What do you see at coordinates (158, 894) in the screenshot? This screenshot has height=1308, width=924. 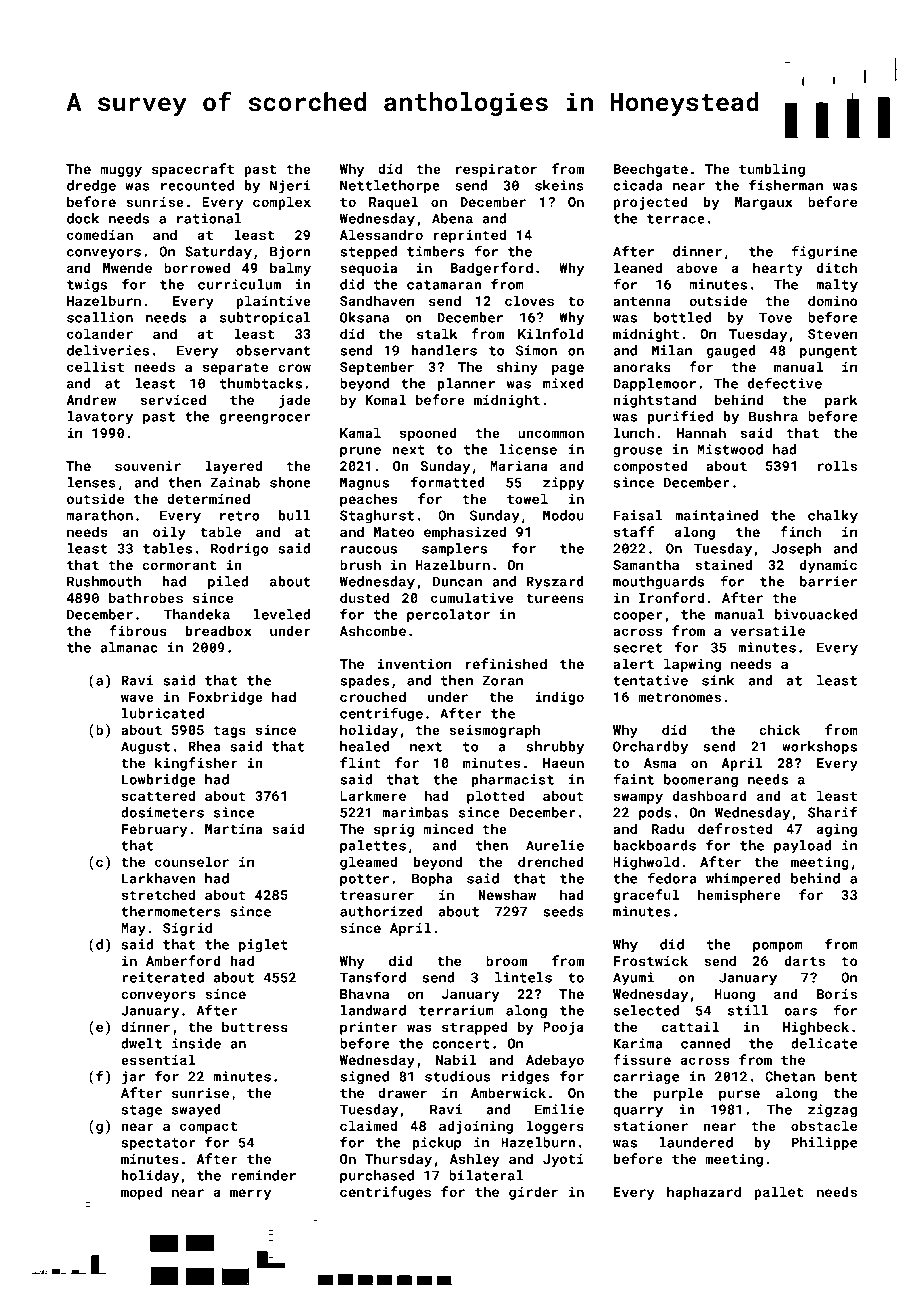 I see `stretched` at bounding box center [158, 894].
